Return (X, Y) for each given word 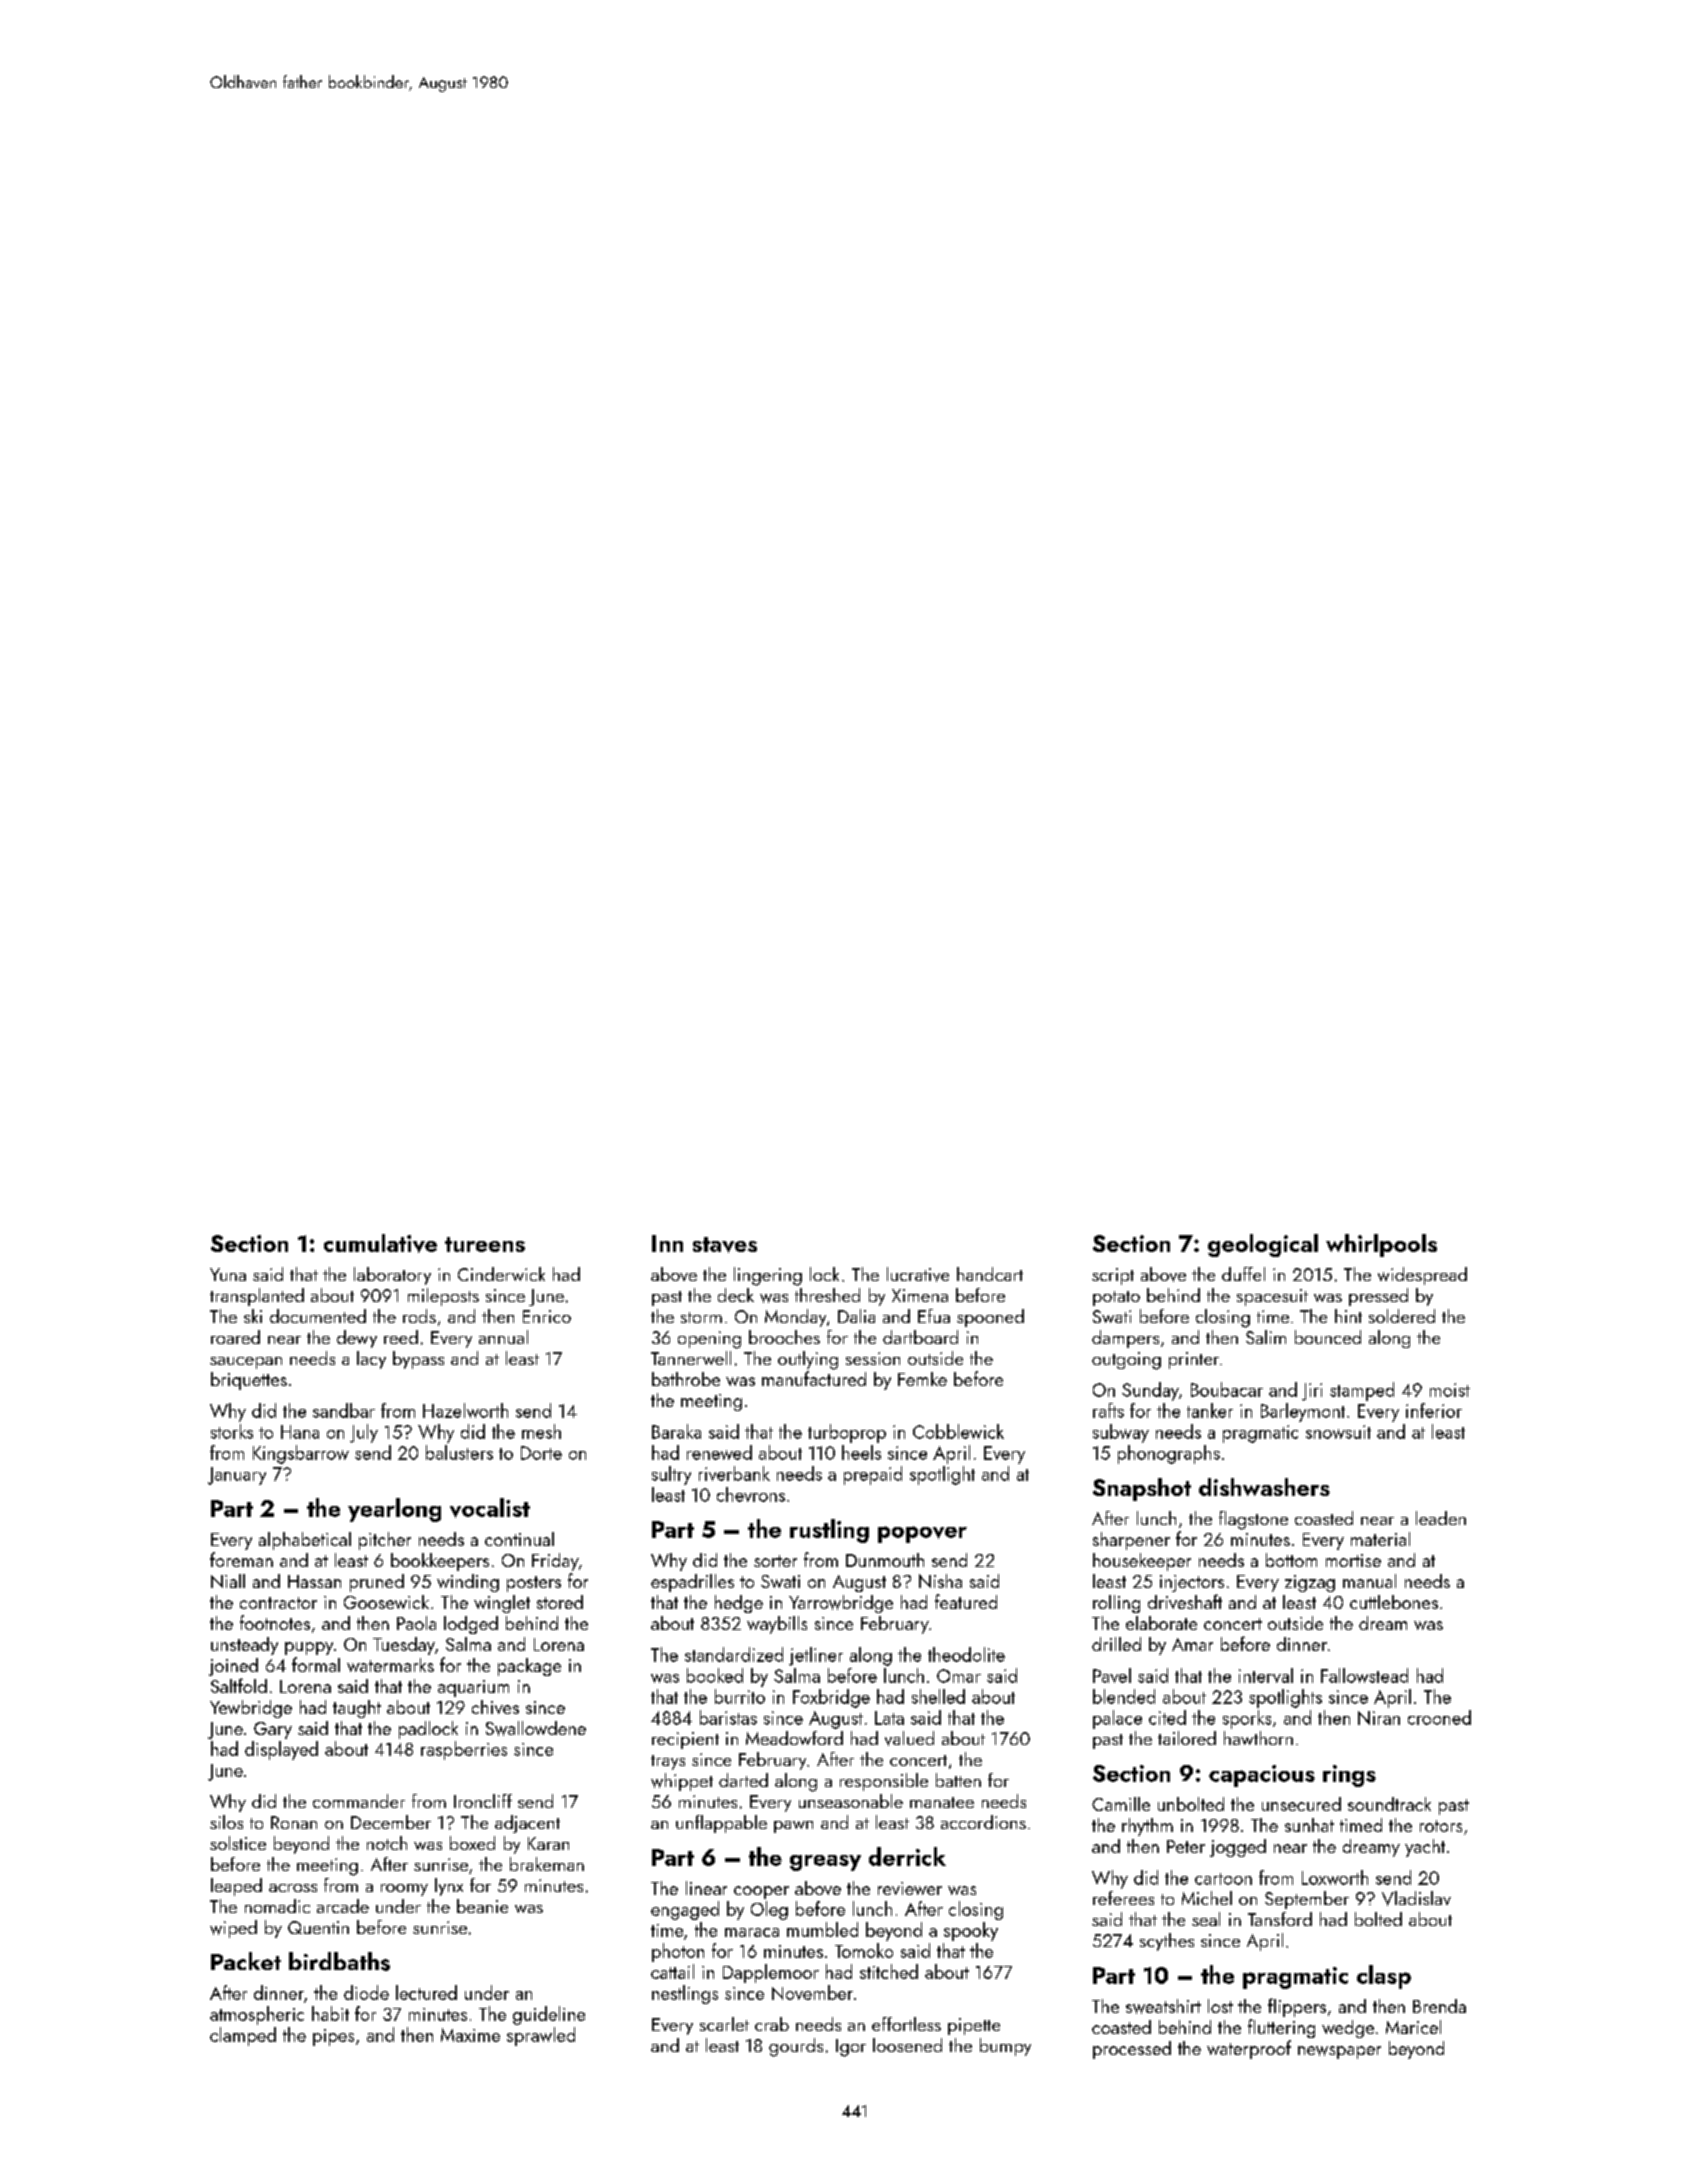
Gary (273, 1730)
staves (725, 1245)
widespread (1422, 1276)
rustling (829, 1531)
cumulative (380, 1243)
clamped (243, 2036)
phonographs (1169, 1454)
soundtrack (1389, 1804)
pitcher (385, 1541)
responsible (884, 1782)
